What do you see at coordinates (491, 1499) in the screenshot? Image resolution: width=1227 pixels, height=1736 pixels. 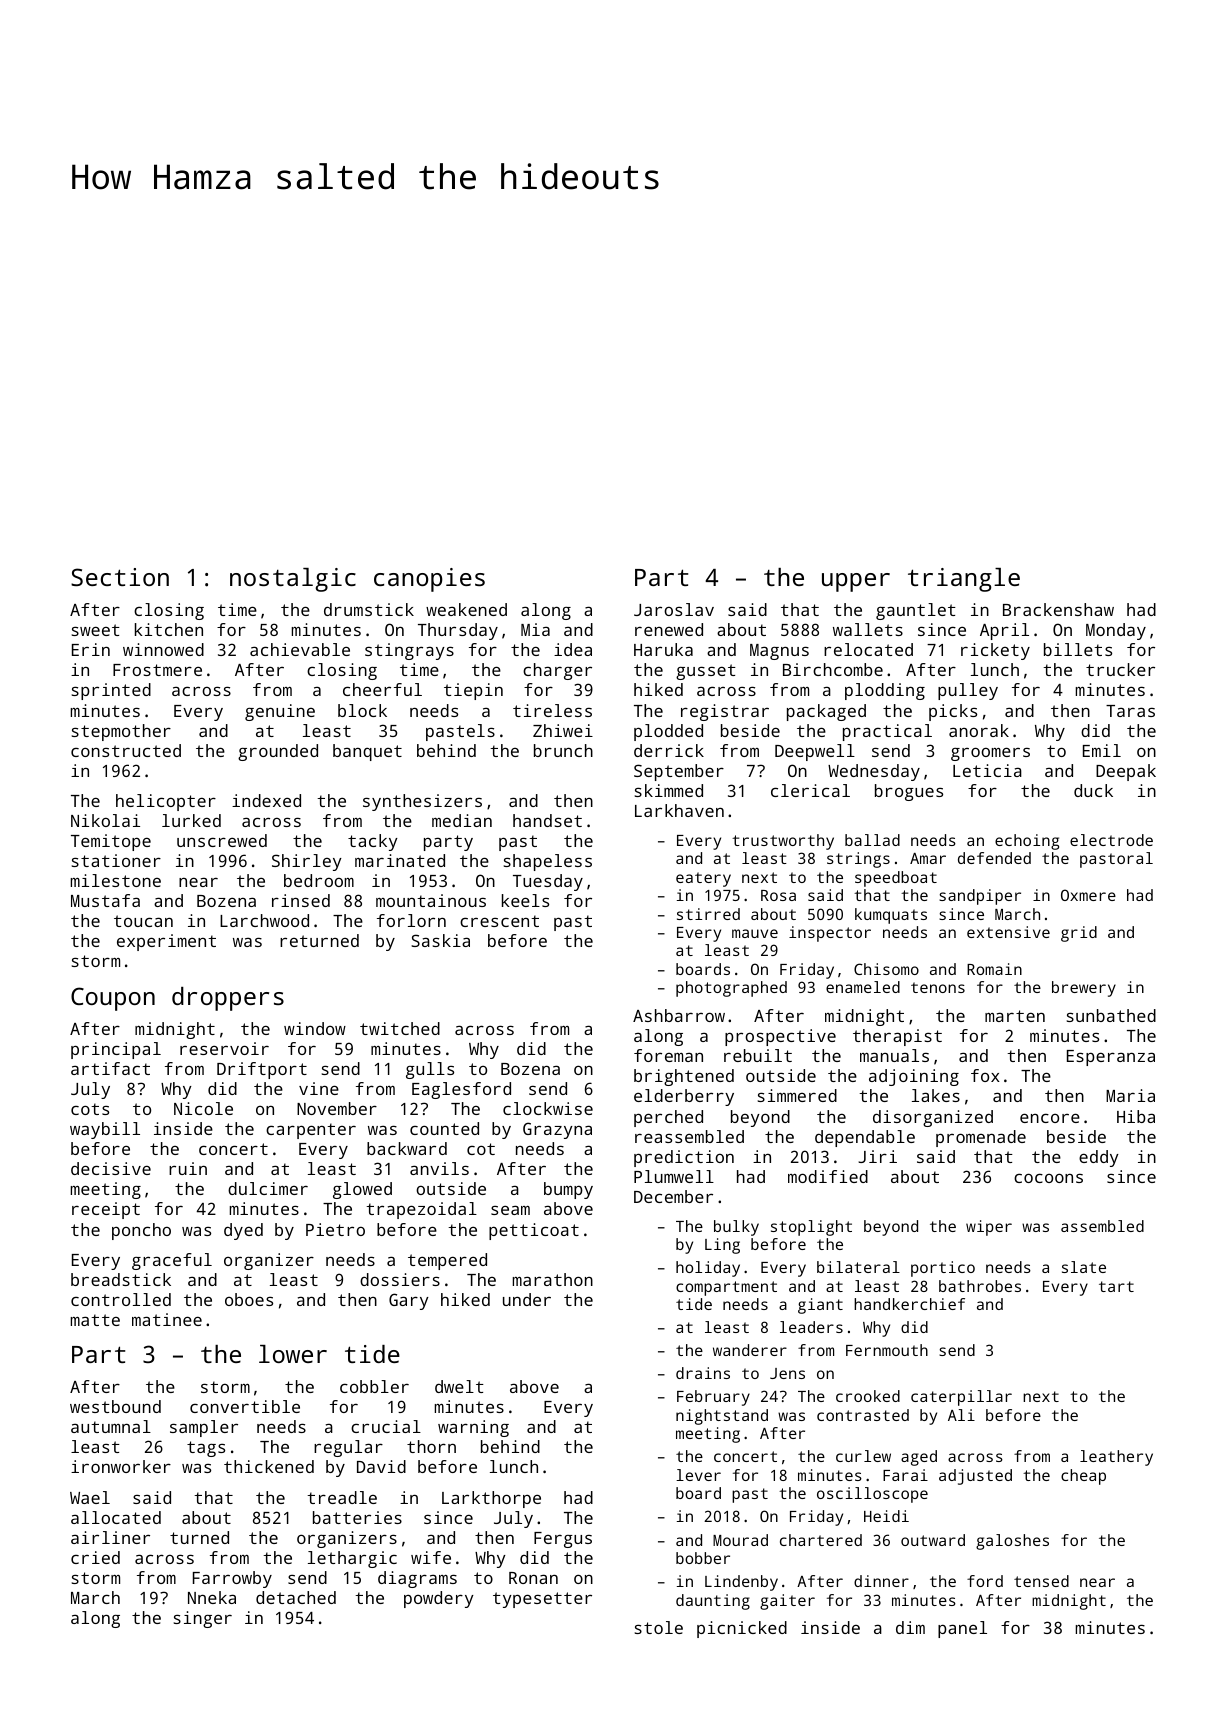 I see `Larkthorpe` at bounding box center [491, 1499].
